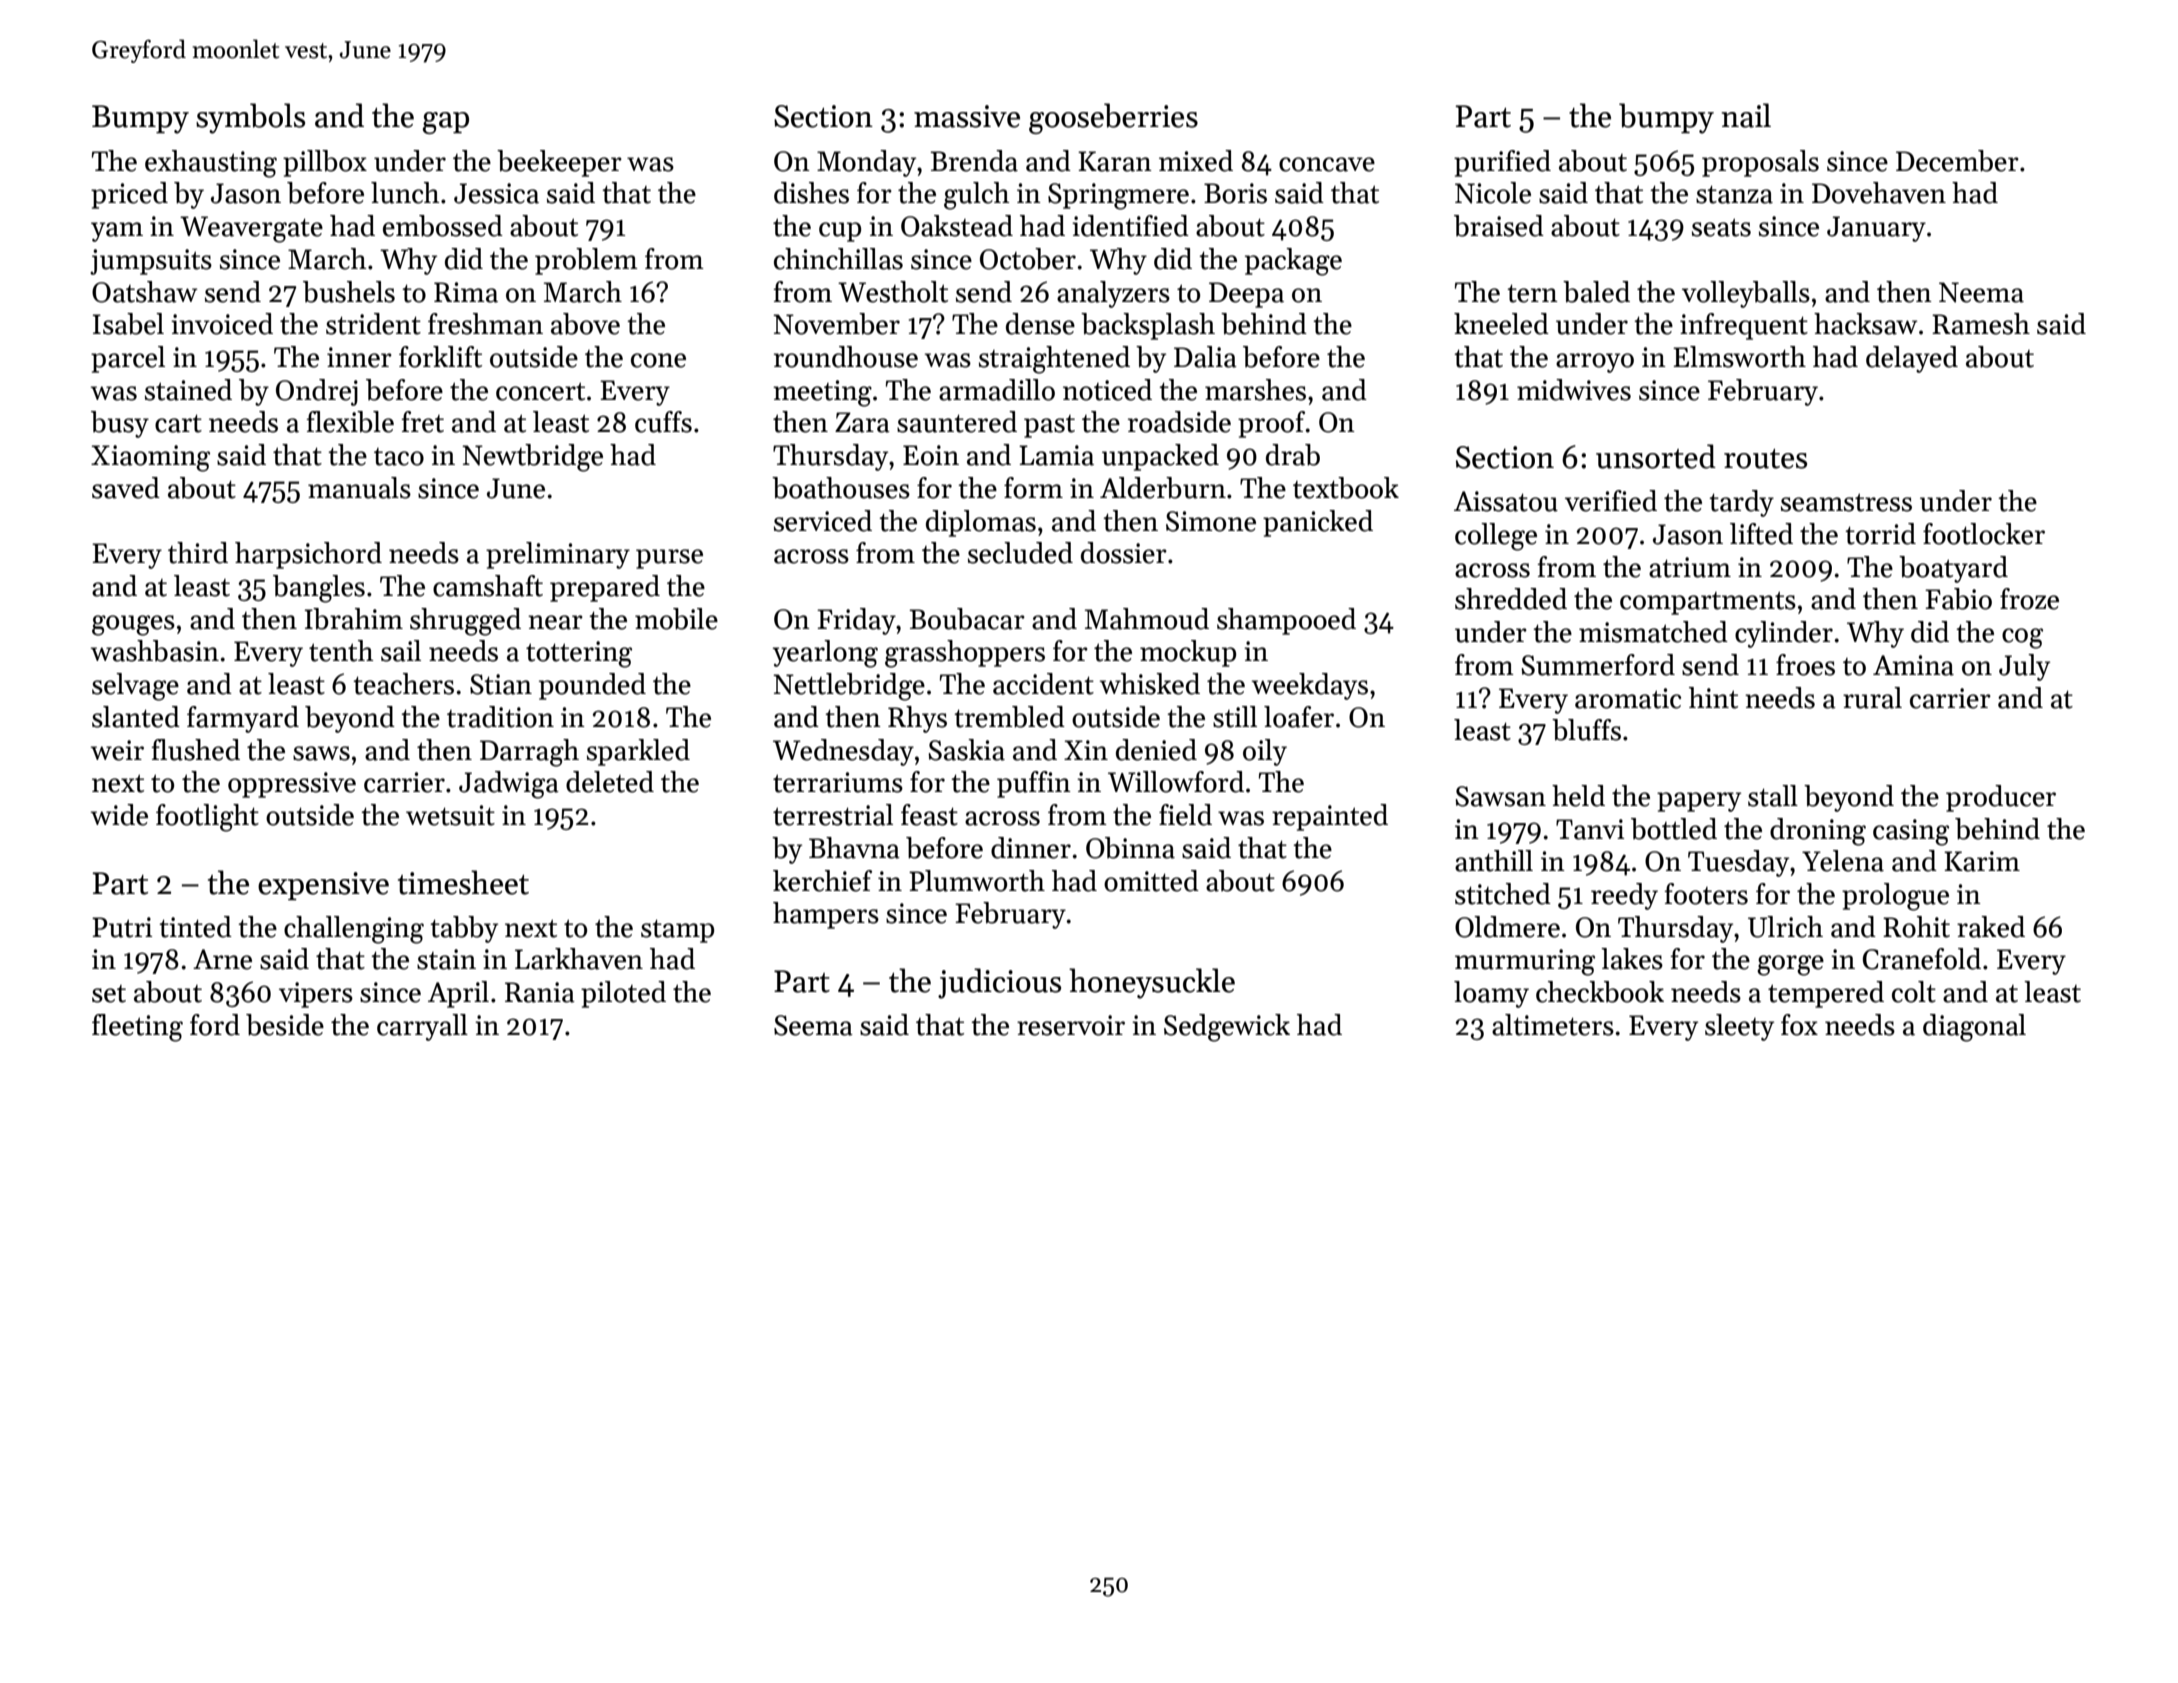 This screenshot has width=2178, height=1683. Describe the element at coordinates (893, 292) in the screenshot. I see `Westholt` at that location.
